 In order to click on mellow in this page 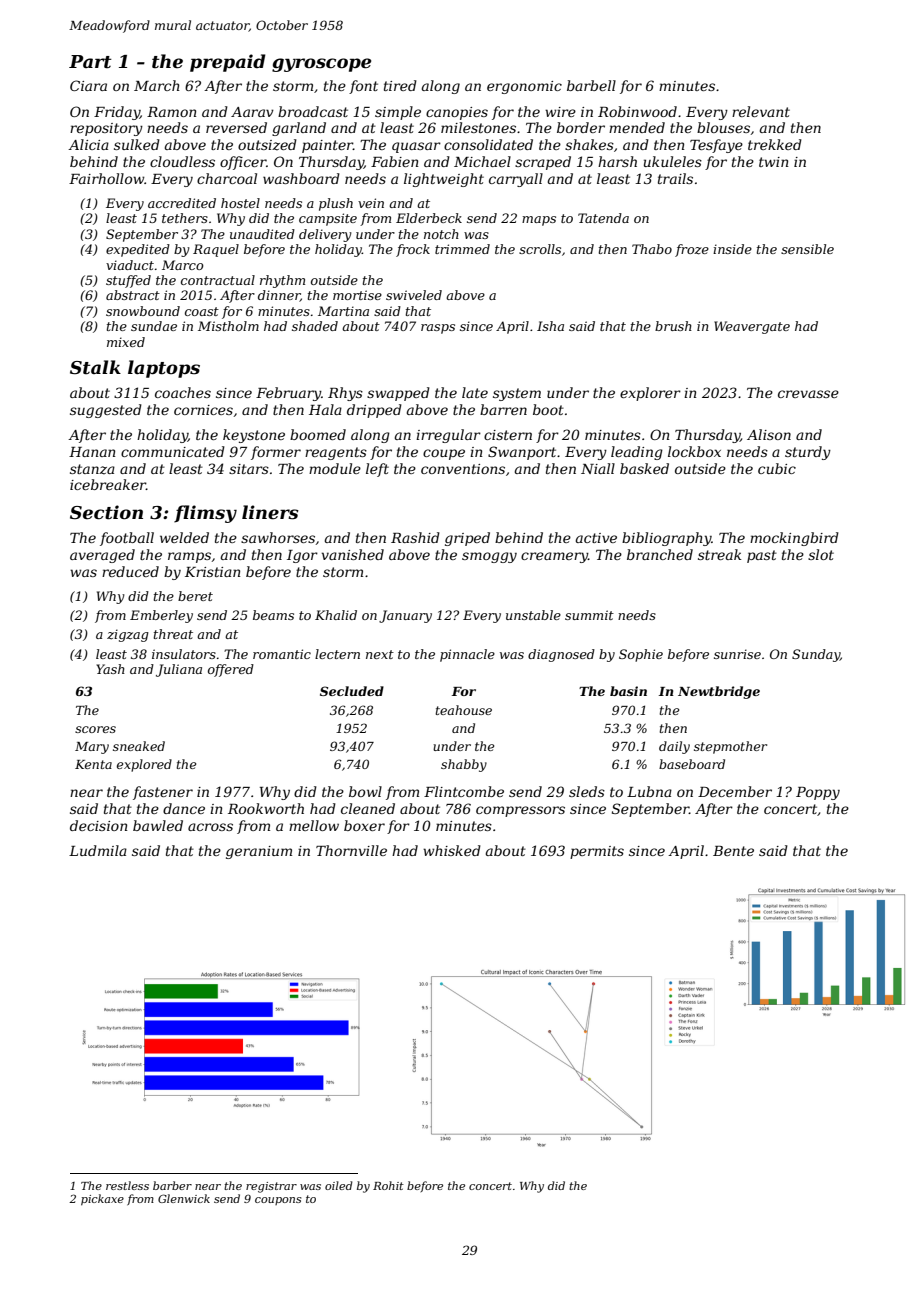, I will do `click(314, 825)`.
